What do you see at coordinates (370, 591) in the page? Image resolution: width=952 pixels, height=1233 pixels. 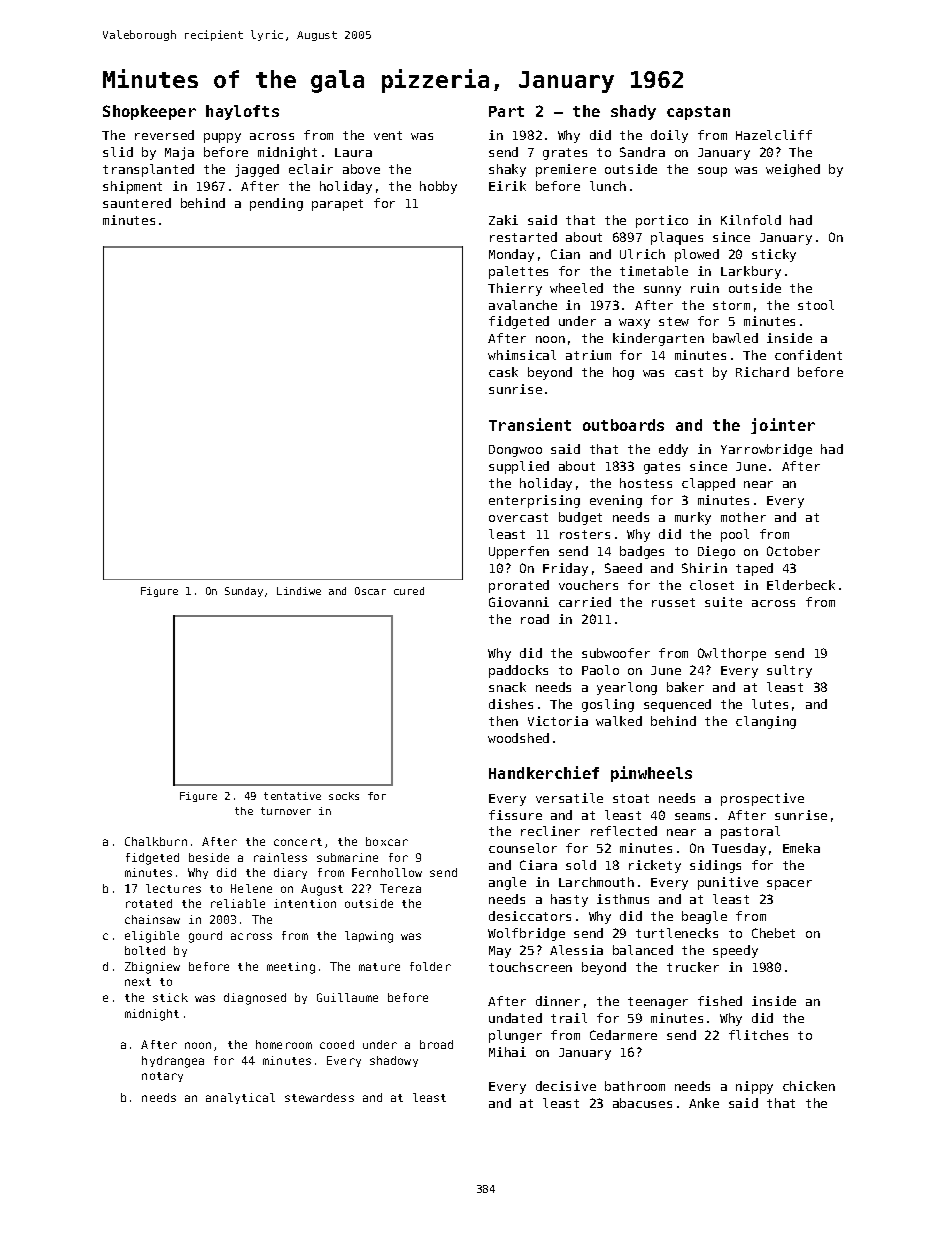 I see `Oscar` at bounding box center [370, 591].
